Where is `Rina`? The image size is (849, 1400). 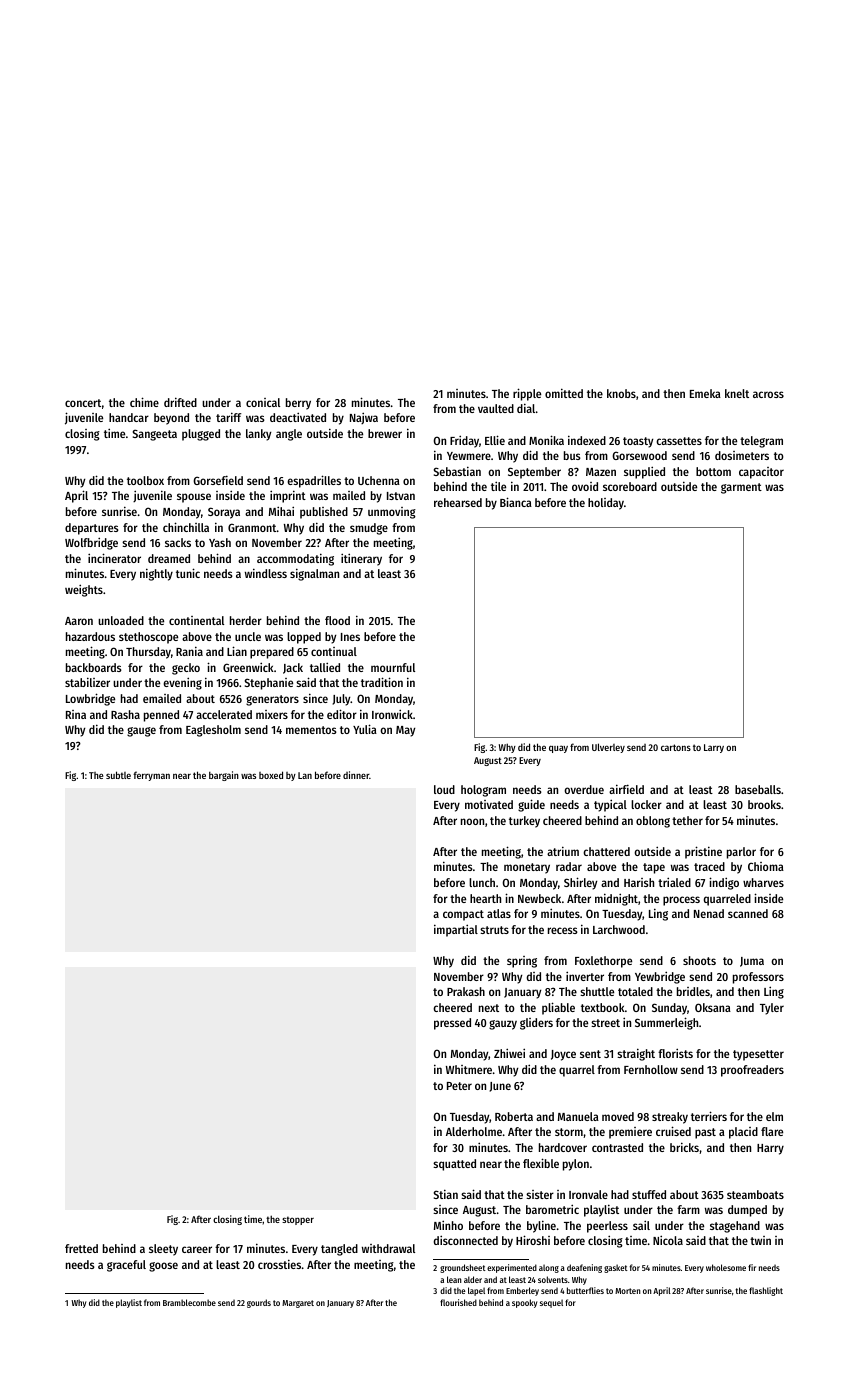
Rina is located at coordinates (76, 714).
